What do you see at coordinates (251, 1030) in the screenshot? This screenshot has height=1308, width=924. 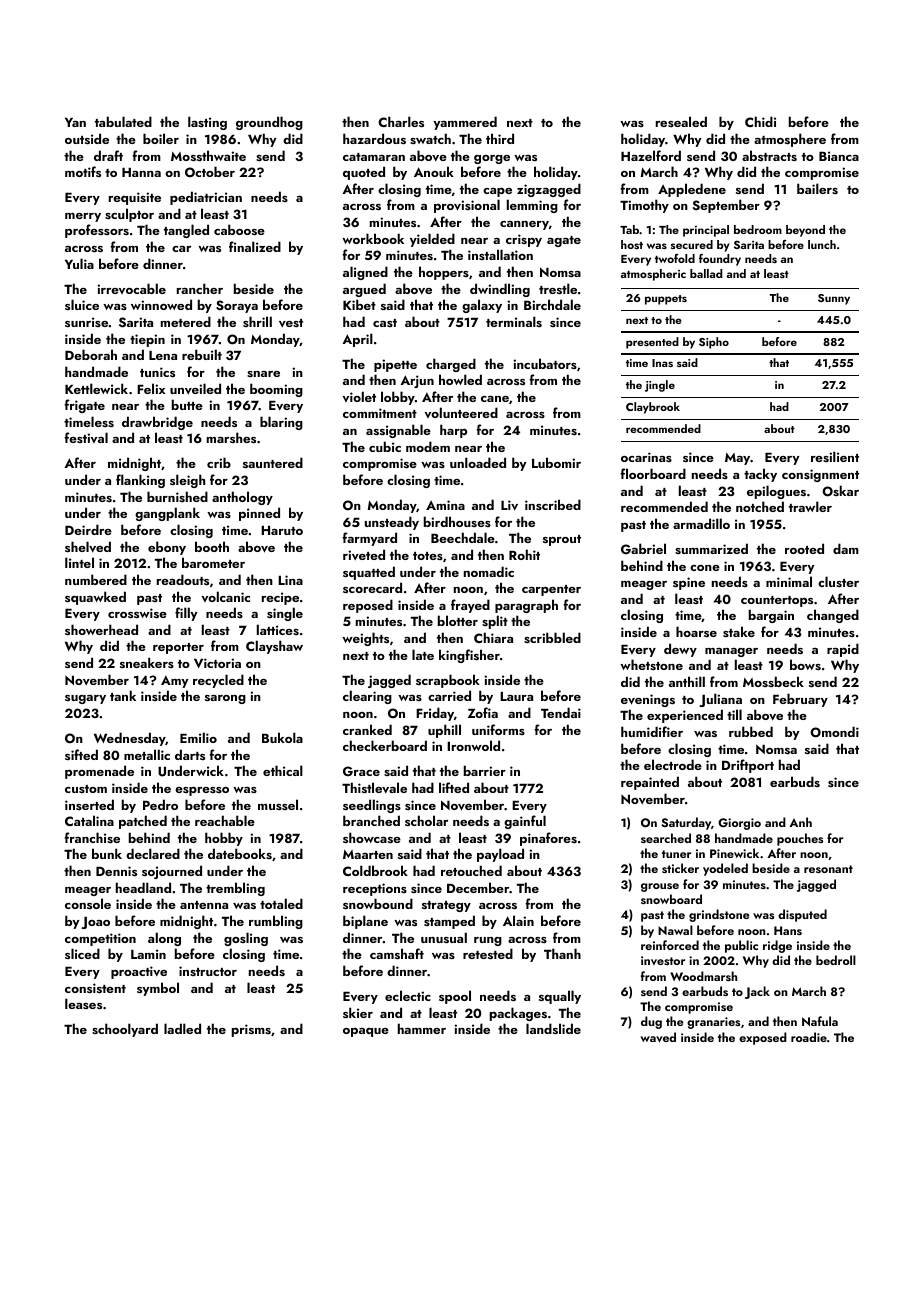 I see `prisms` at bounding box center [251, 1030].
